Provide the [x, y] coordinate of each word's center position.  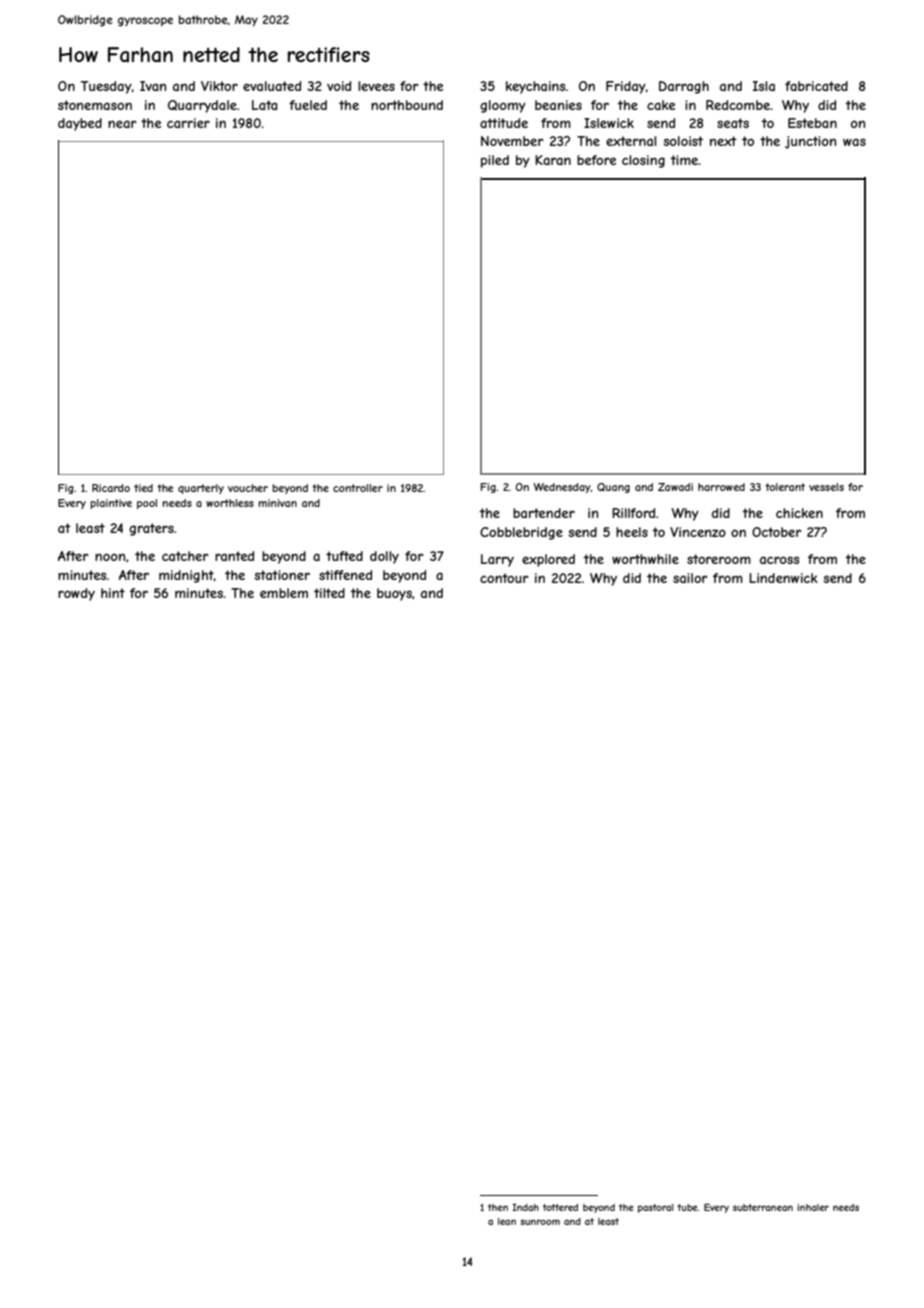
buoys [394, 594]
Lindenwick [783, 578]
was [854, 142]
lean [507, 1221]
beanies [558, 105]
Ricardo [111, 488]
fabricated [816, 86]
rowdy [76, 594]
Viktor [219, 86]
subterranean [763, 1207]
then [498, 1207]
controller [358, 488]
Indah [525, 1207]
